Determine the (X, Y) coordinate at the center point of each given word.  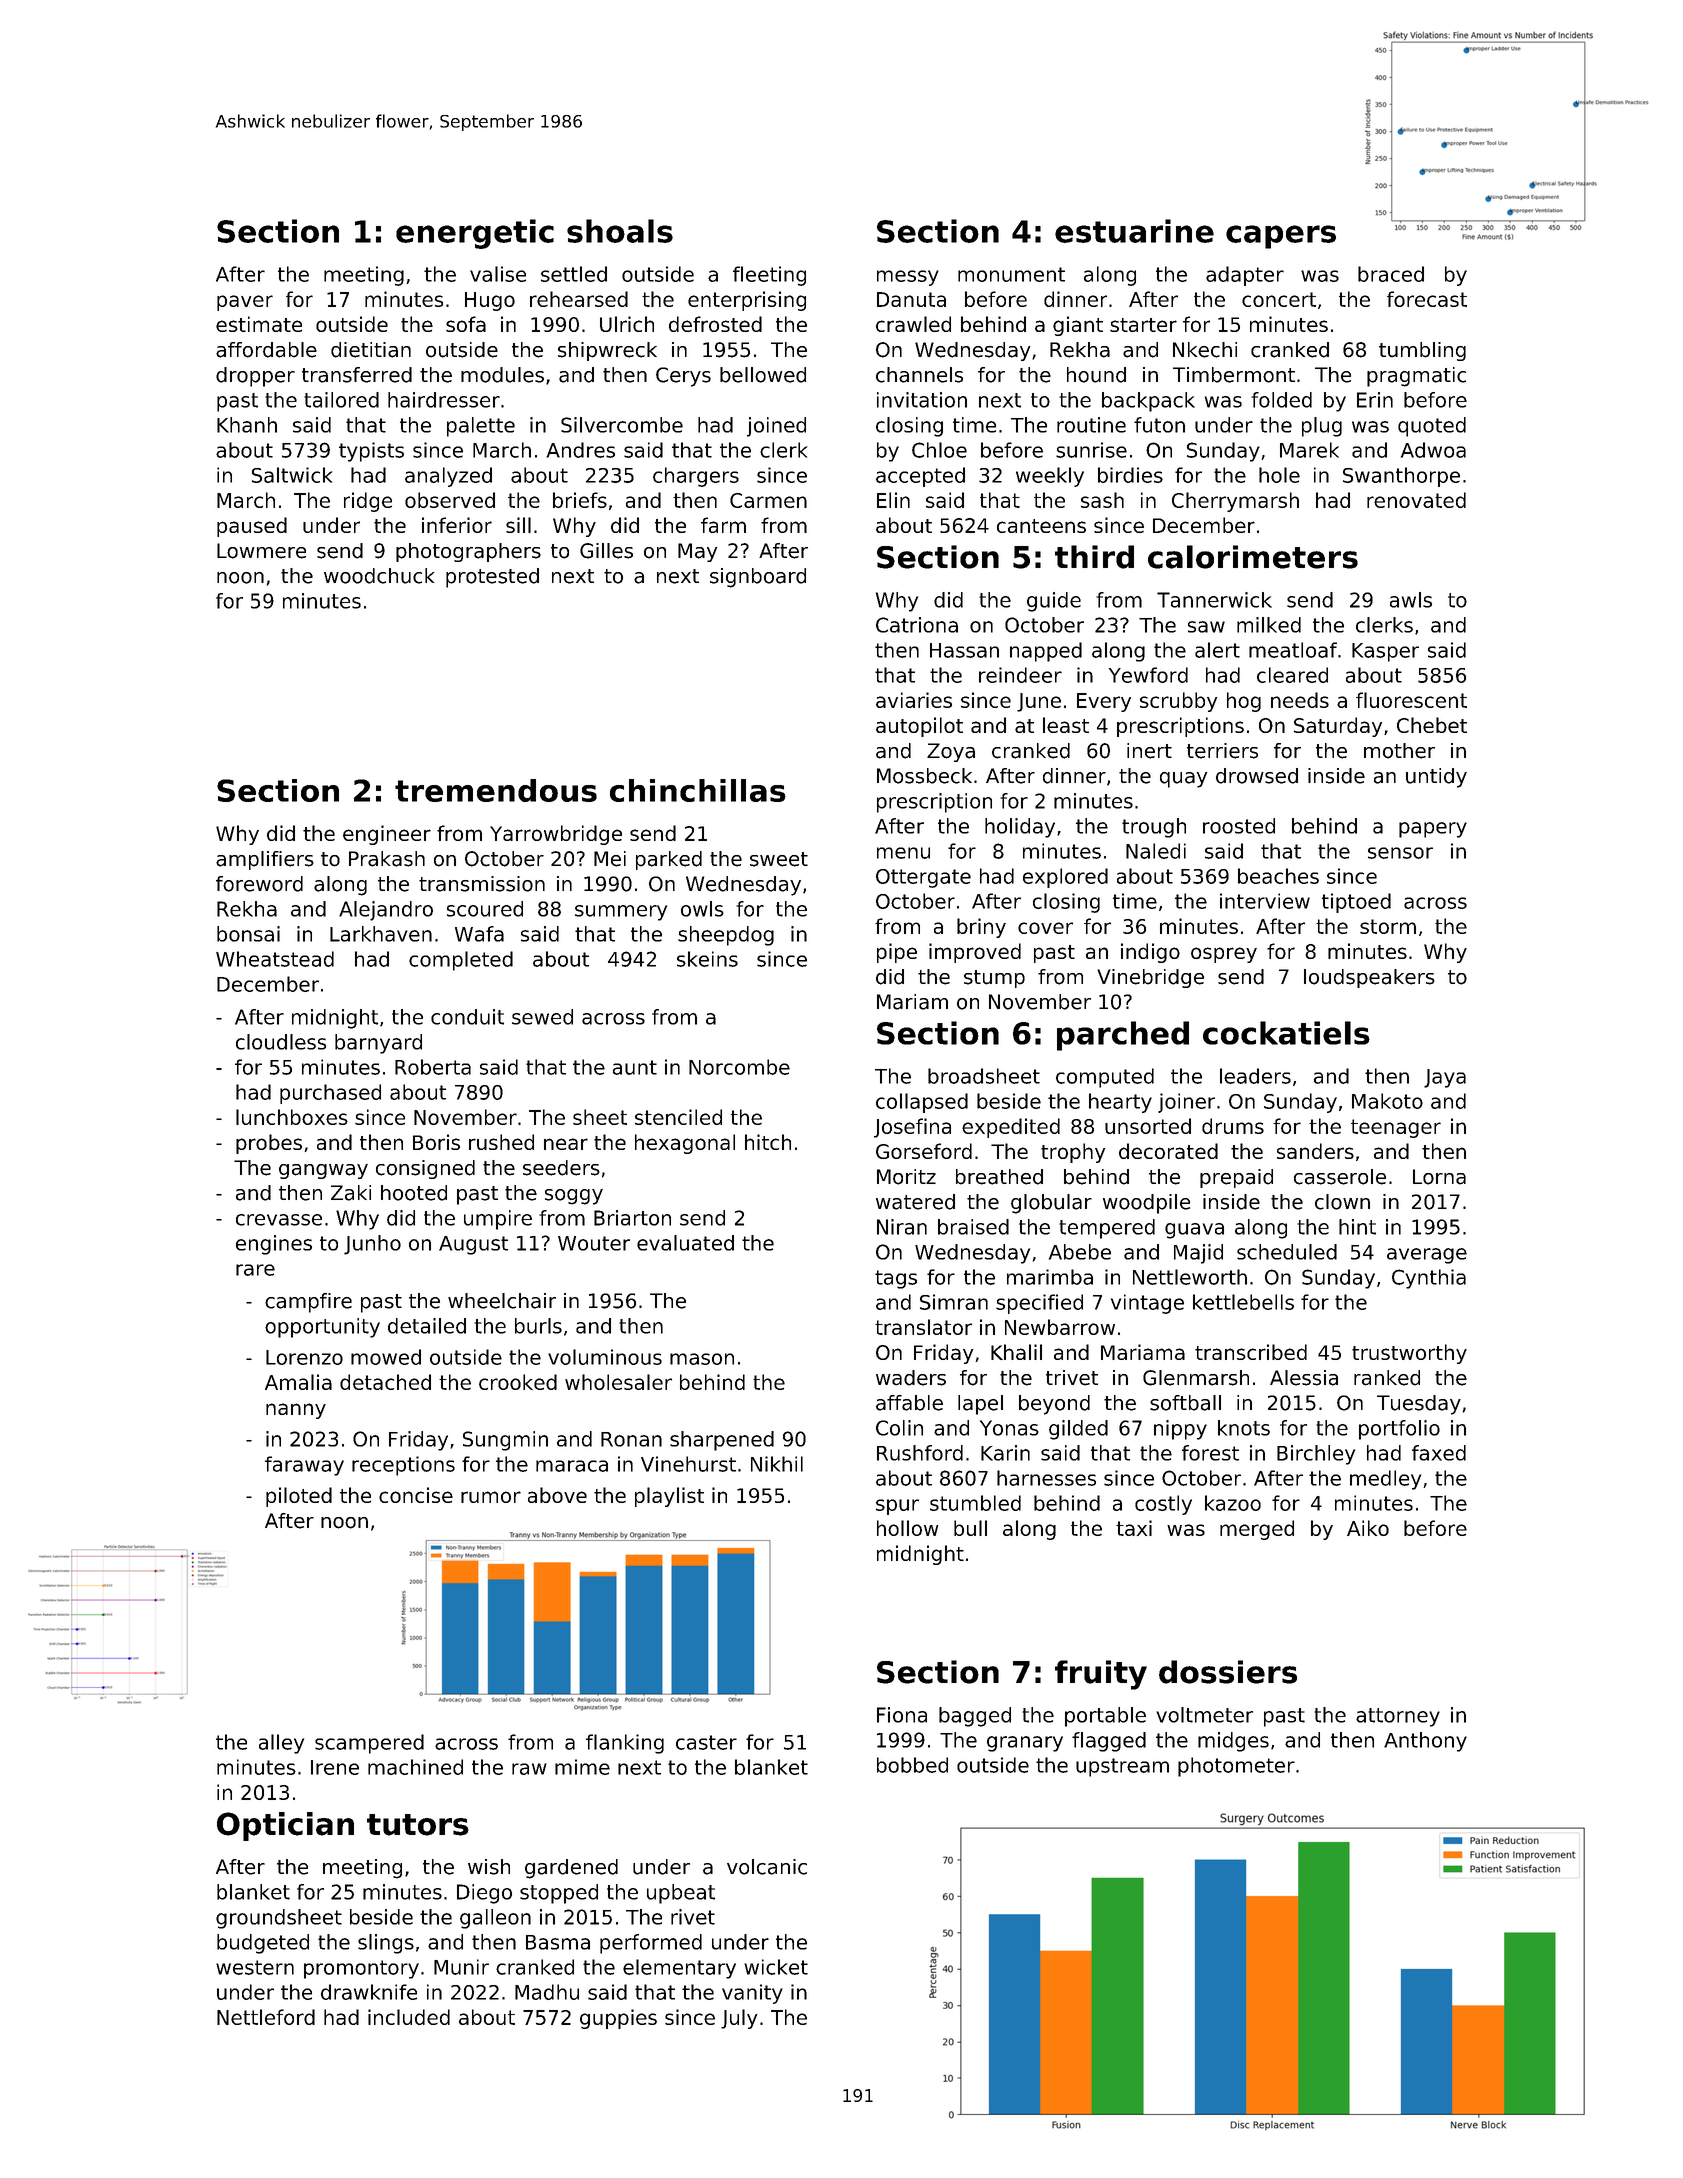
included (409, 2017)
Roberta (433, 1067)
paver (245, 303)
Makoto (1387, 1101)
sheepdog (726, 936)
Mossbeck (924, 776)
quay (1183, 780)
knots (1244, 1428)
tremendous (496, 790)
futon (1159, 425)
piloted (299, 1497)
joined (776, 427)
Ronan (631, 1439)
